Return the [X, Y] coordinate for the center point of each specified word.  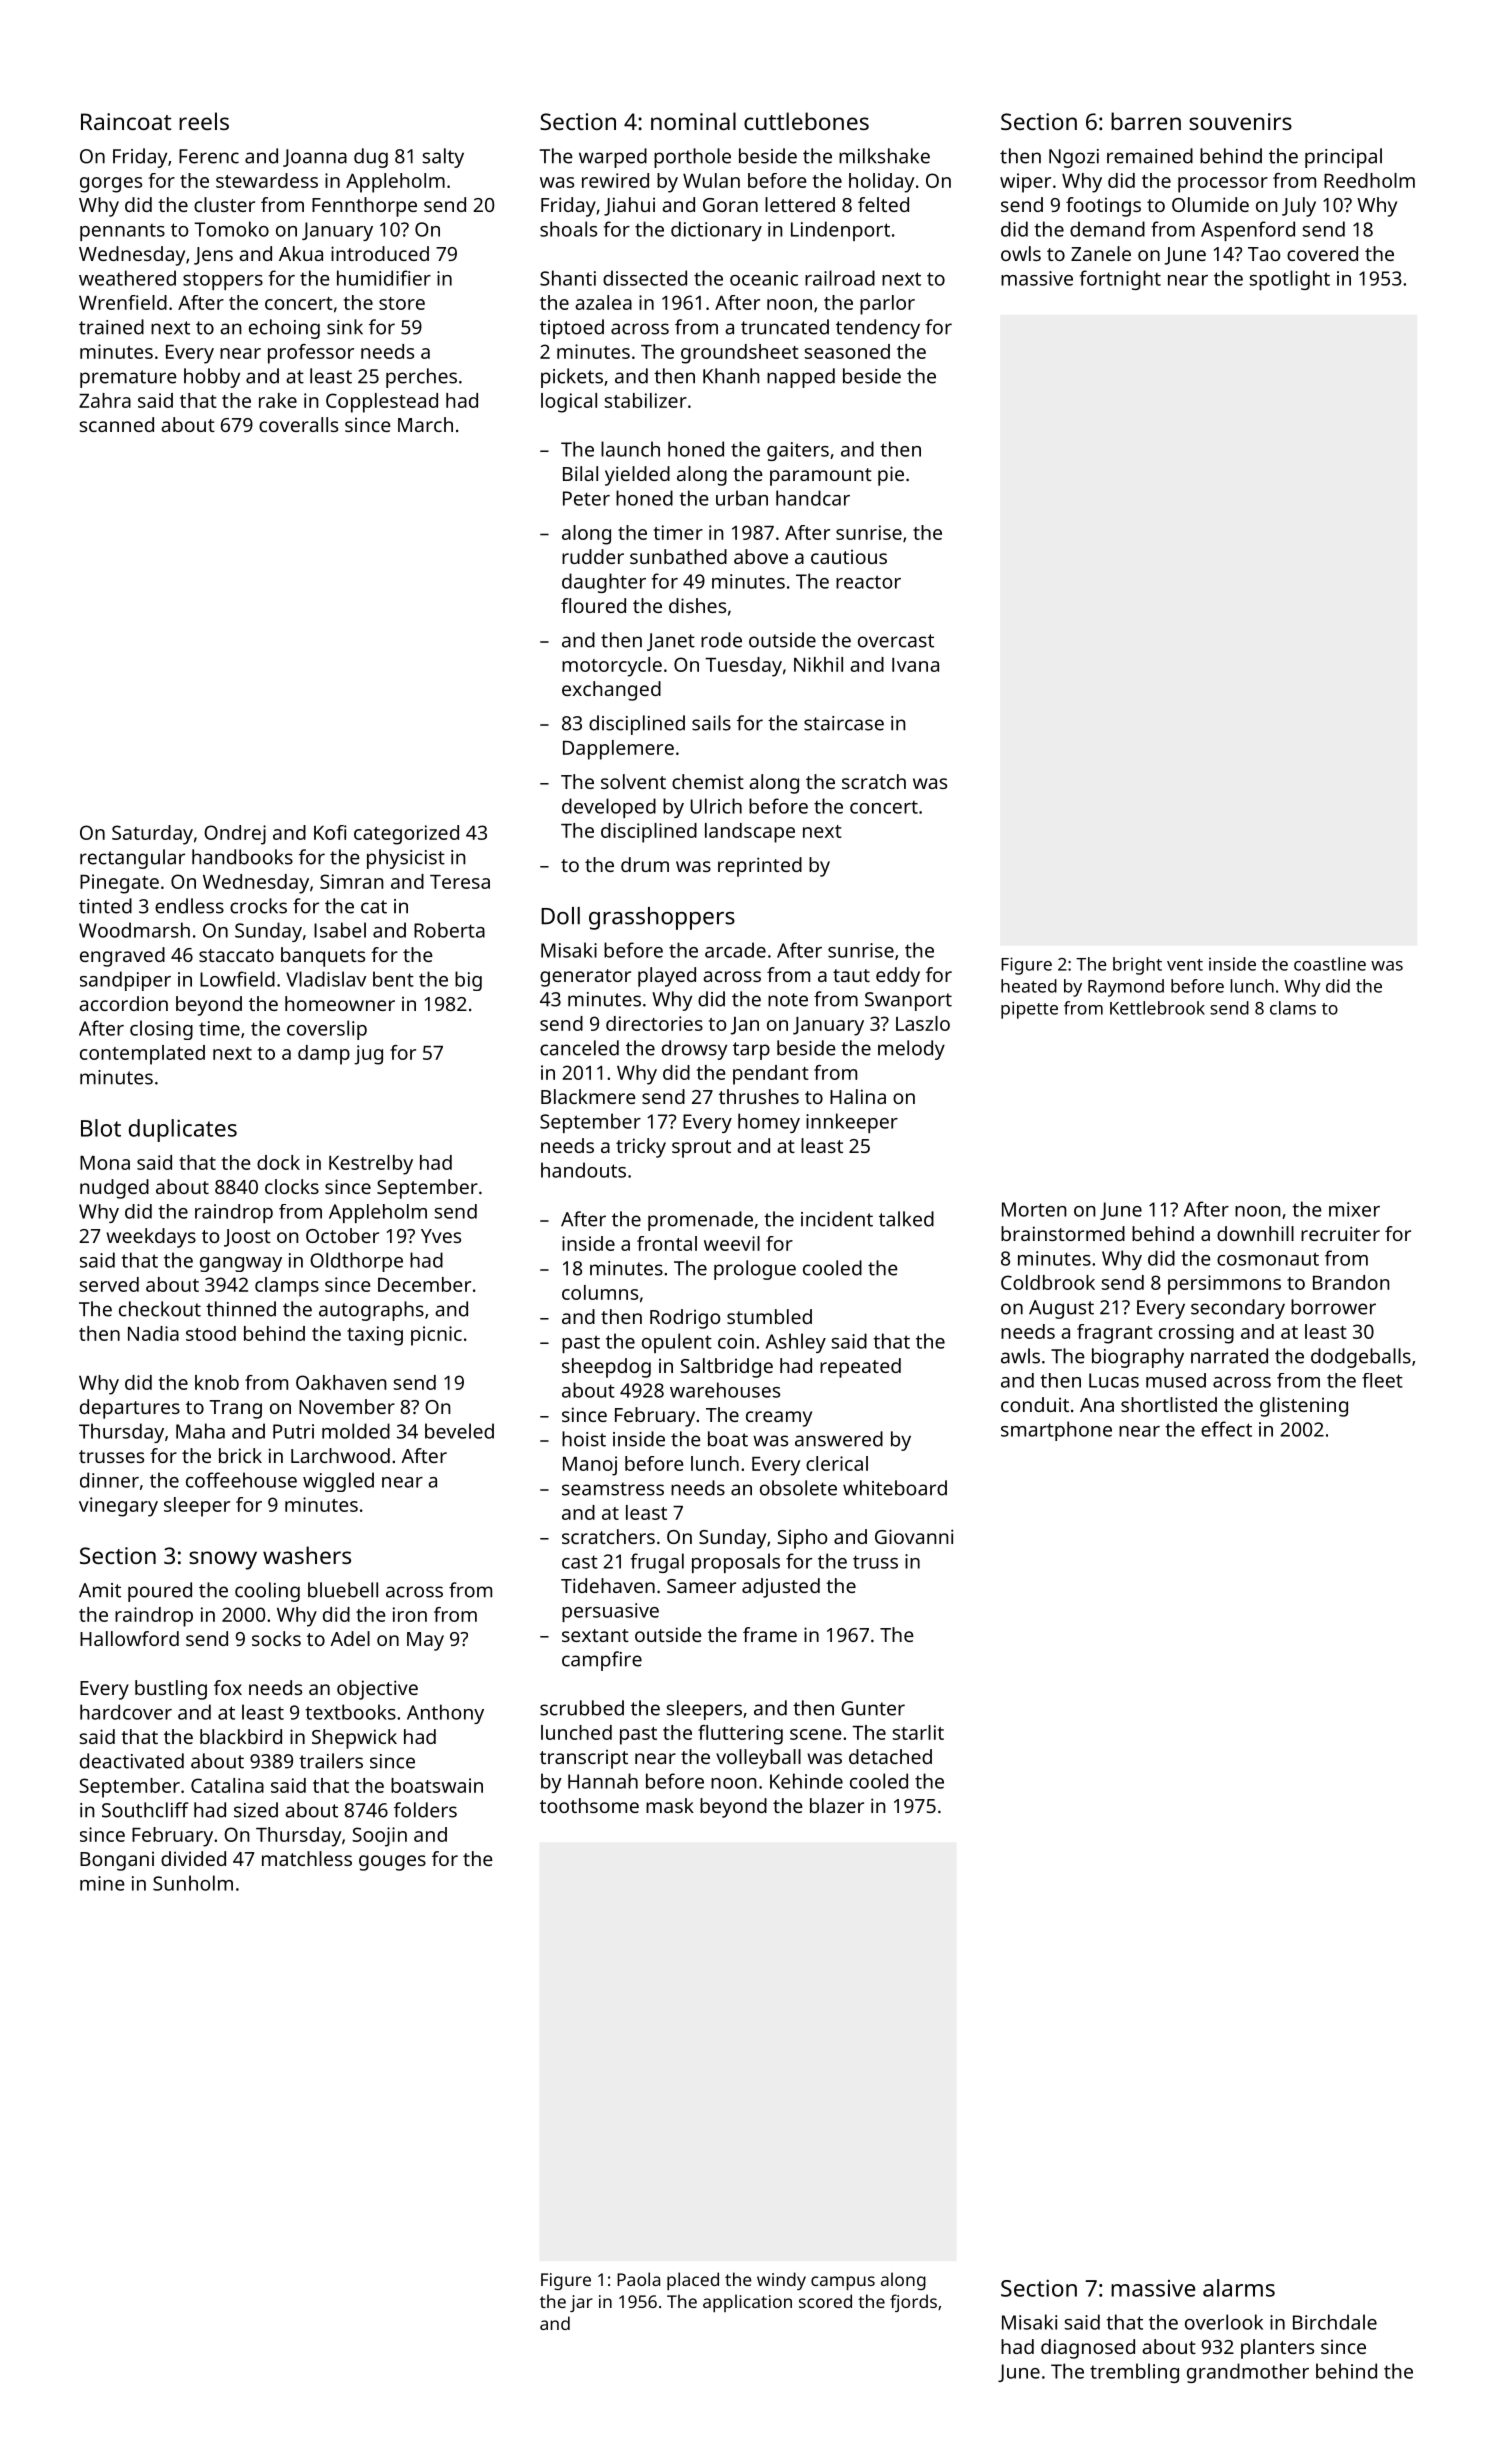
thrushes [759, 1096]
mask [670, 1805]
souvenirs [1240, 121]
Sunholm [193, 1883]
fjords [913, 2303]
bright [1137, 966]
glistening [1304, 1407]
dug [371, 158]
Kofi [330, 832]
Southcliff [145, 1810]
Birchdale [1335, 2322]
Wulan [711, 180]
